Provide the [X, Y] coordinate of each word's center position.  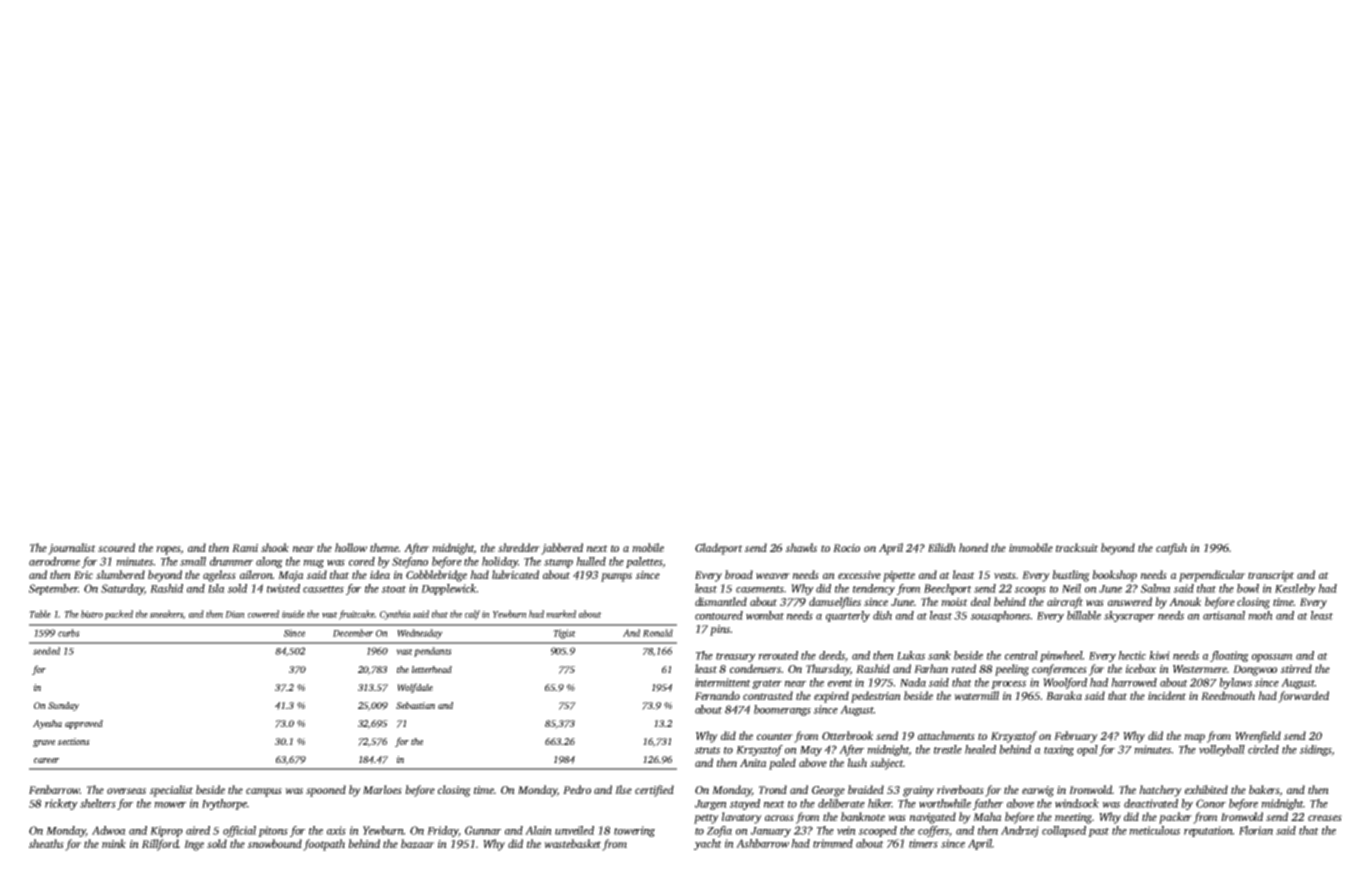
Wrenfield [1258, 737]
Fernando [717, 695]
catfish [1171, 549]
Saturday [122, 589]
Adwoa [109, 830]
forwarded [1303, 697]
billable [1084, 615]
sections [74, 741]
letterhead [432, 669]
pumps [616, 577]
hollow [351, 547]
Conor [1211, 803]
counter [775, 736]
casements [760, 589]
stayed [745, 804]
